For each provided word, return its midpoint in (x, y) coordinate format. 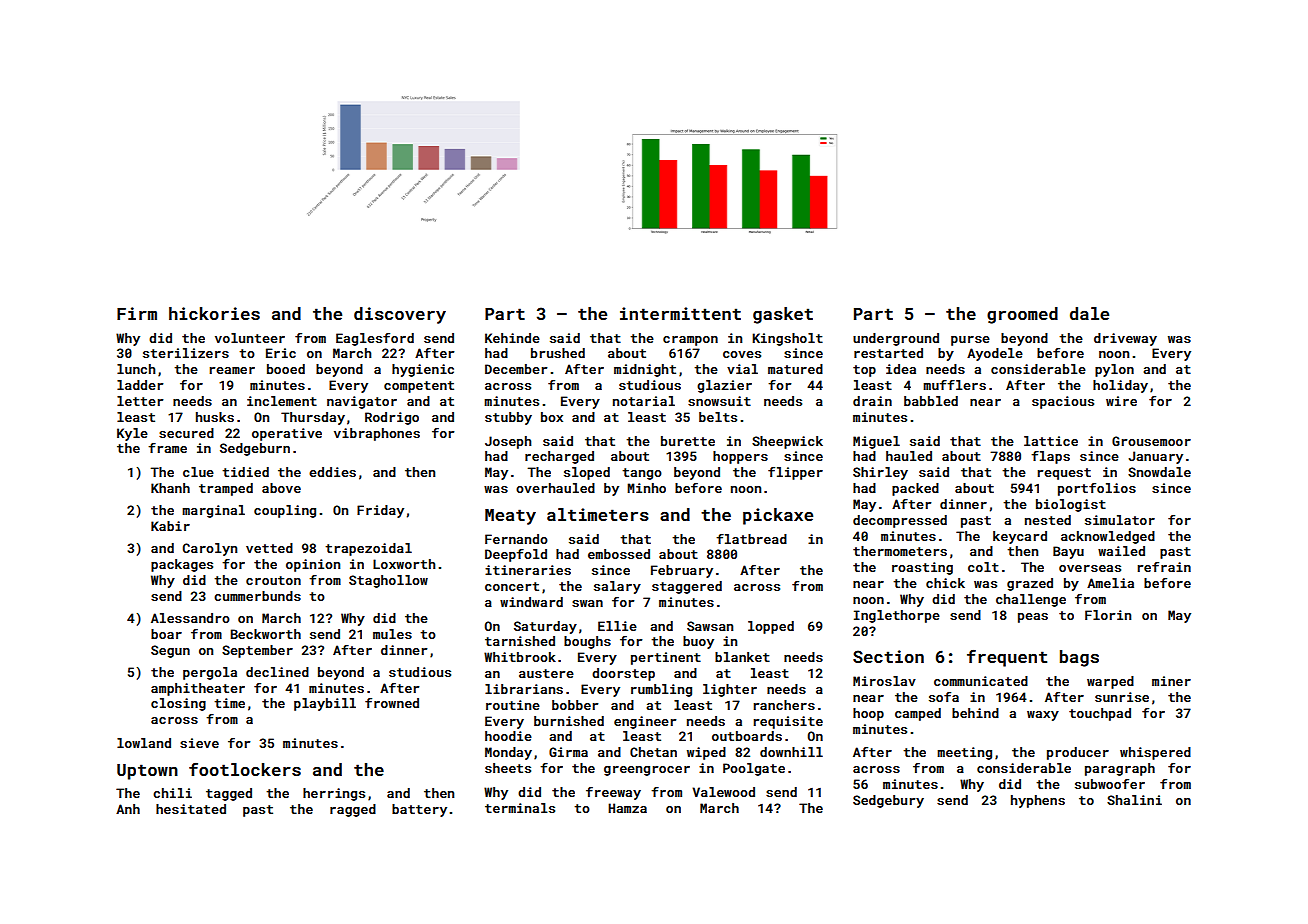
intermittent (680, 313)
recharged (559, 457)
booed (286, 369)
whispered (1155, 753)
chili (172, 793)
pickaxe (778, 516)
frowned (392, 703)
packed (915, 489)
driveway (1125, 339)
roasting (922, 568)
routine (513, 705)
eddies (332, 472)
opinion (313, 565)
